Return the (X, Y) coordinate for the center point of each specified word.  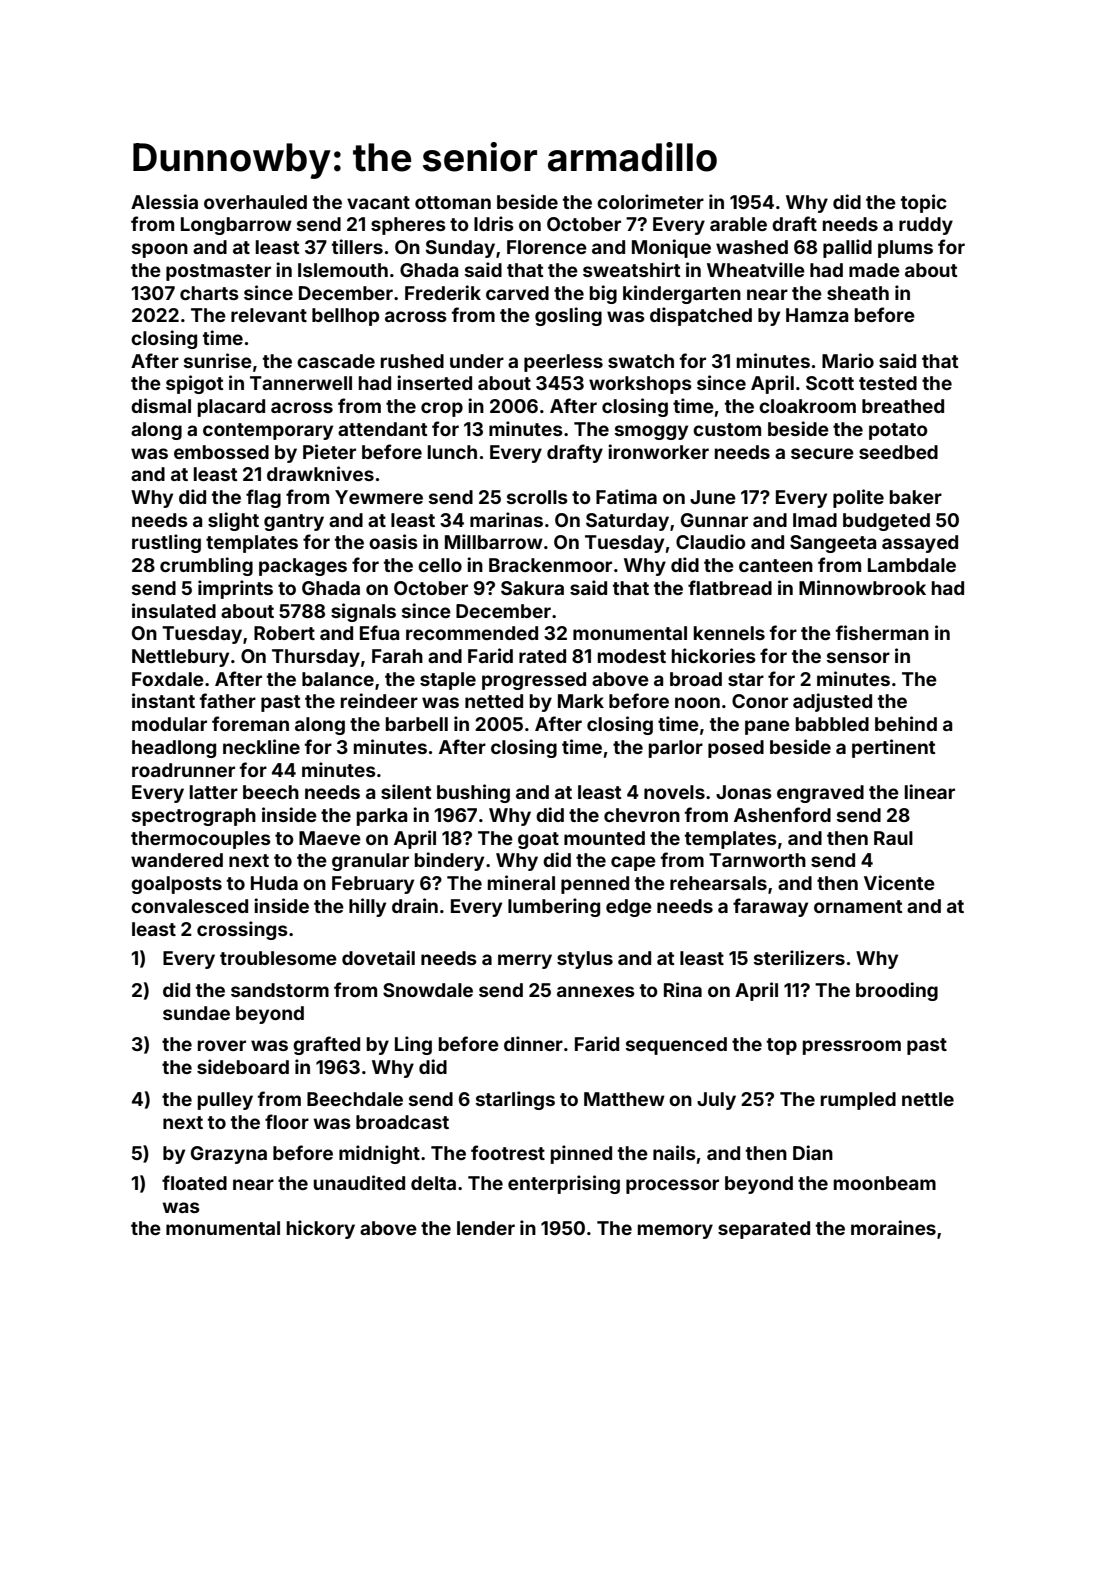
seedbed (898, 452)
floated (194, 1182)
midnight (379, 1154)
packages (303, 567)
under (477, 361)
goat (538, 840)
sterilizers (799, 957)
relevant (269, 315)
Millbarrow (494, 541)
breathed (903, 406)
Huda (274, 883)
